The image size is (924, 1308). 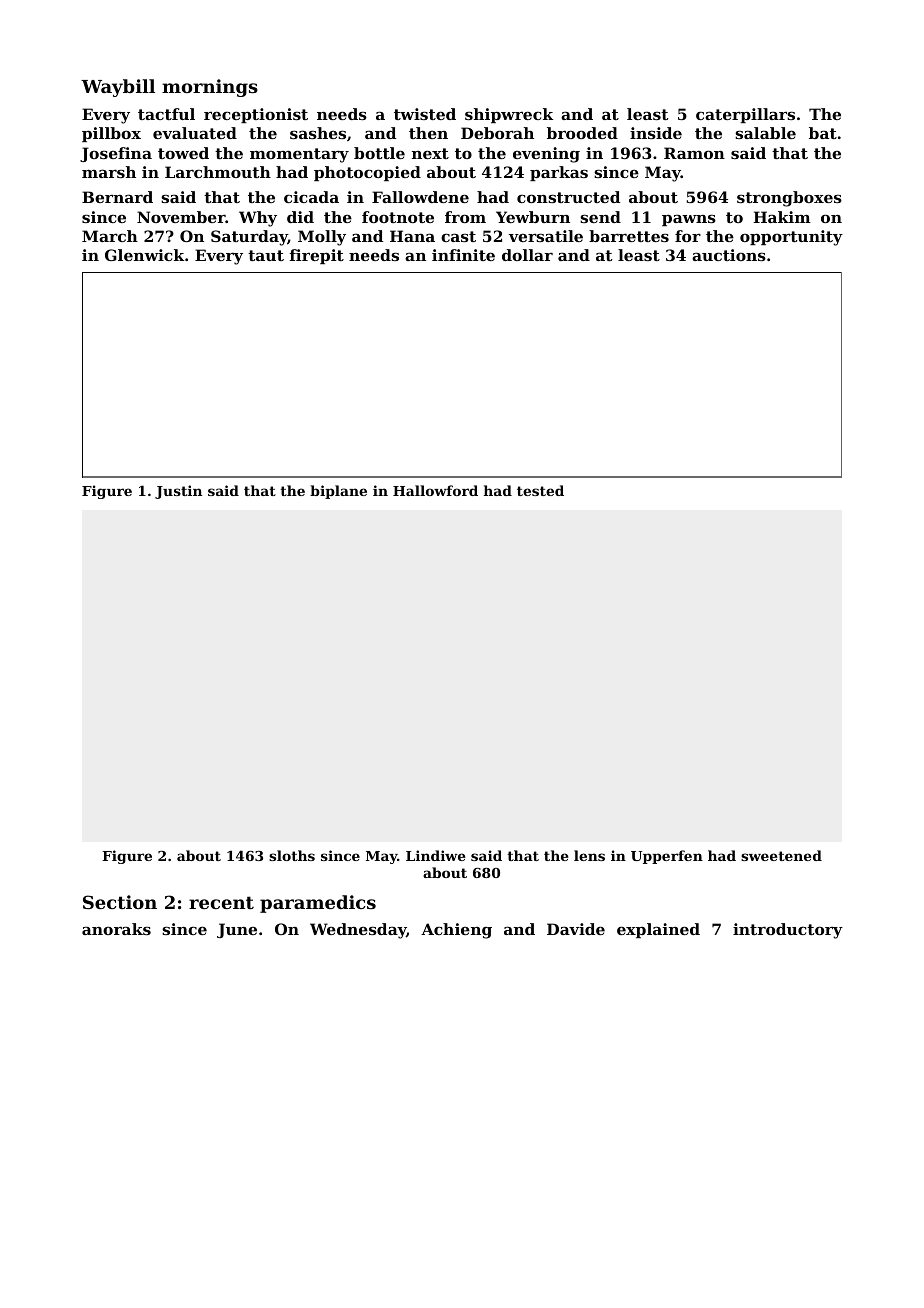 I want to click on sloths, so click(x=292, y=855).
